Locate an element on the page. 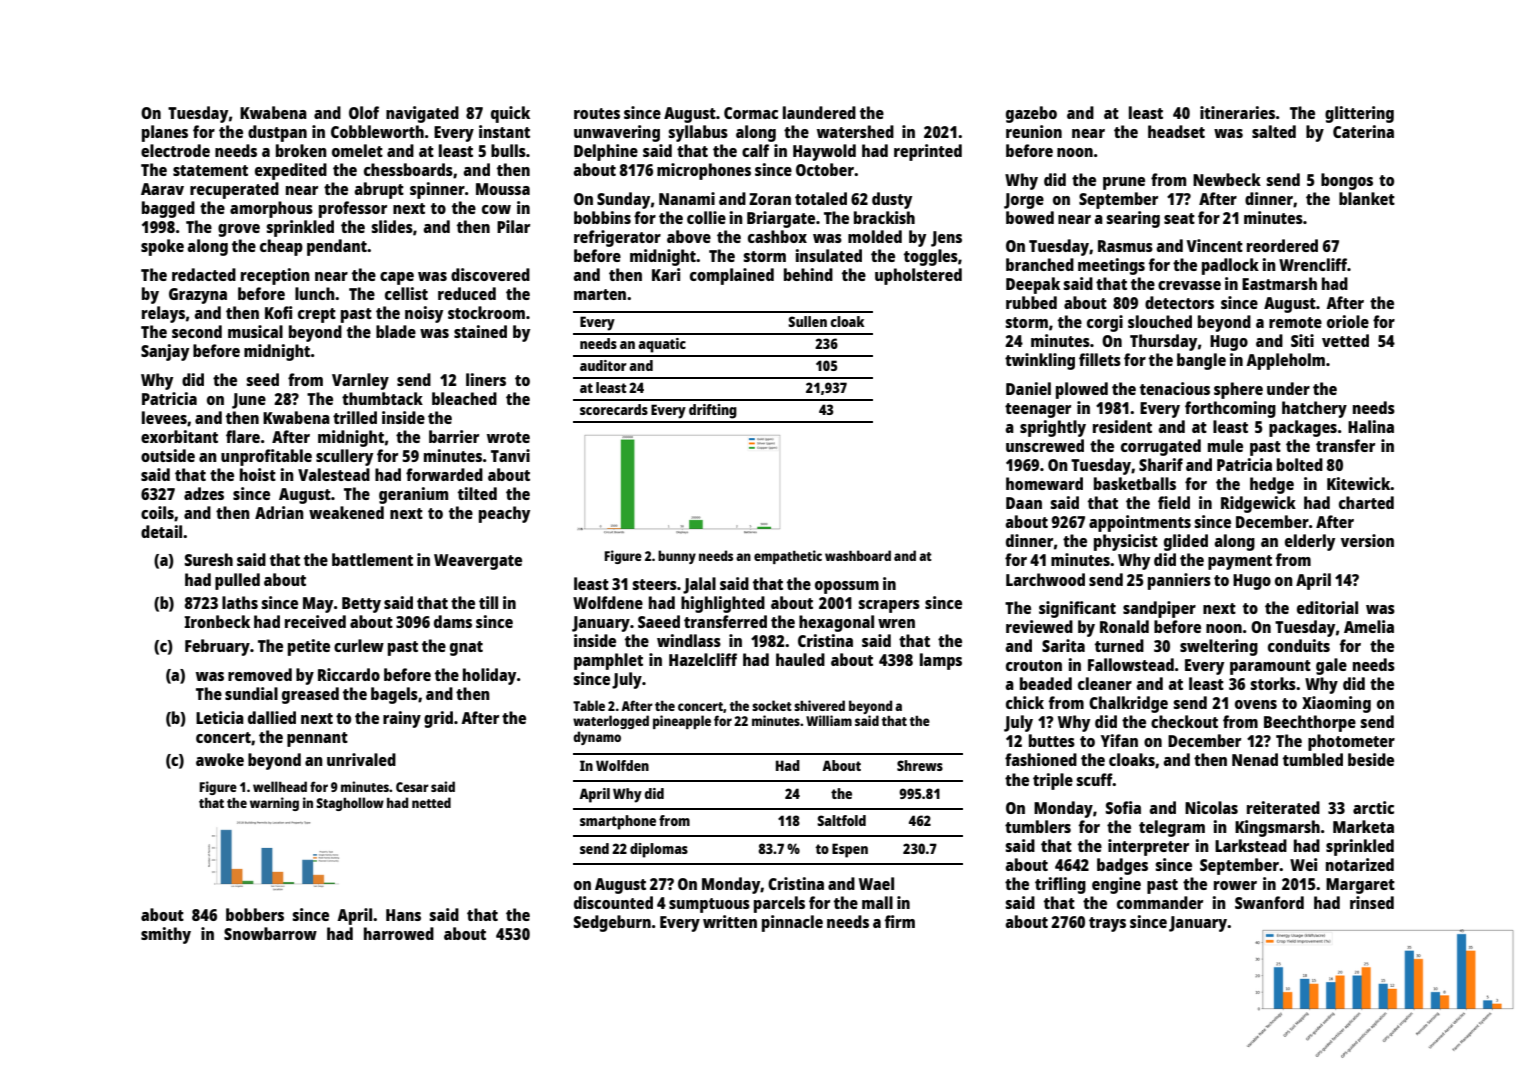  rinsed is located at coordinates (1372, 902).
